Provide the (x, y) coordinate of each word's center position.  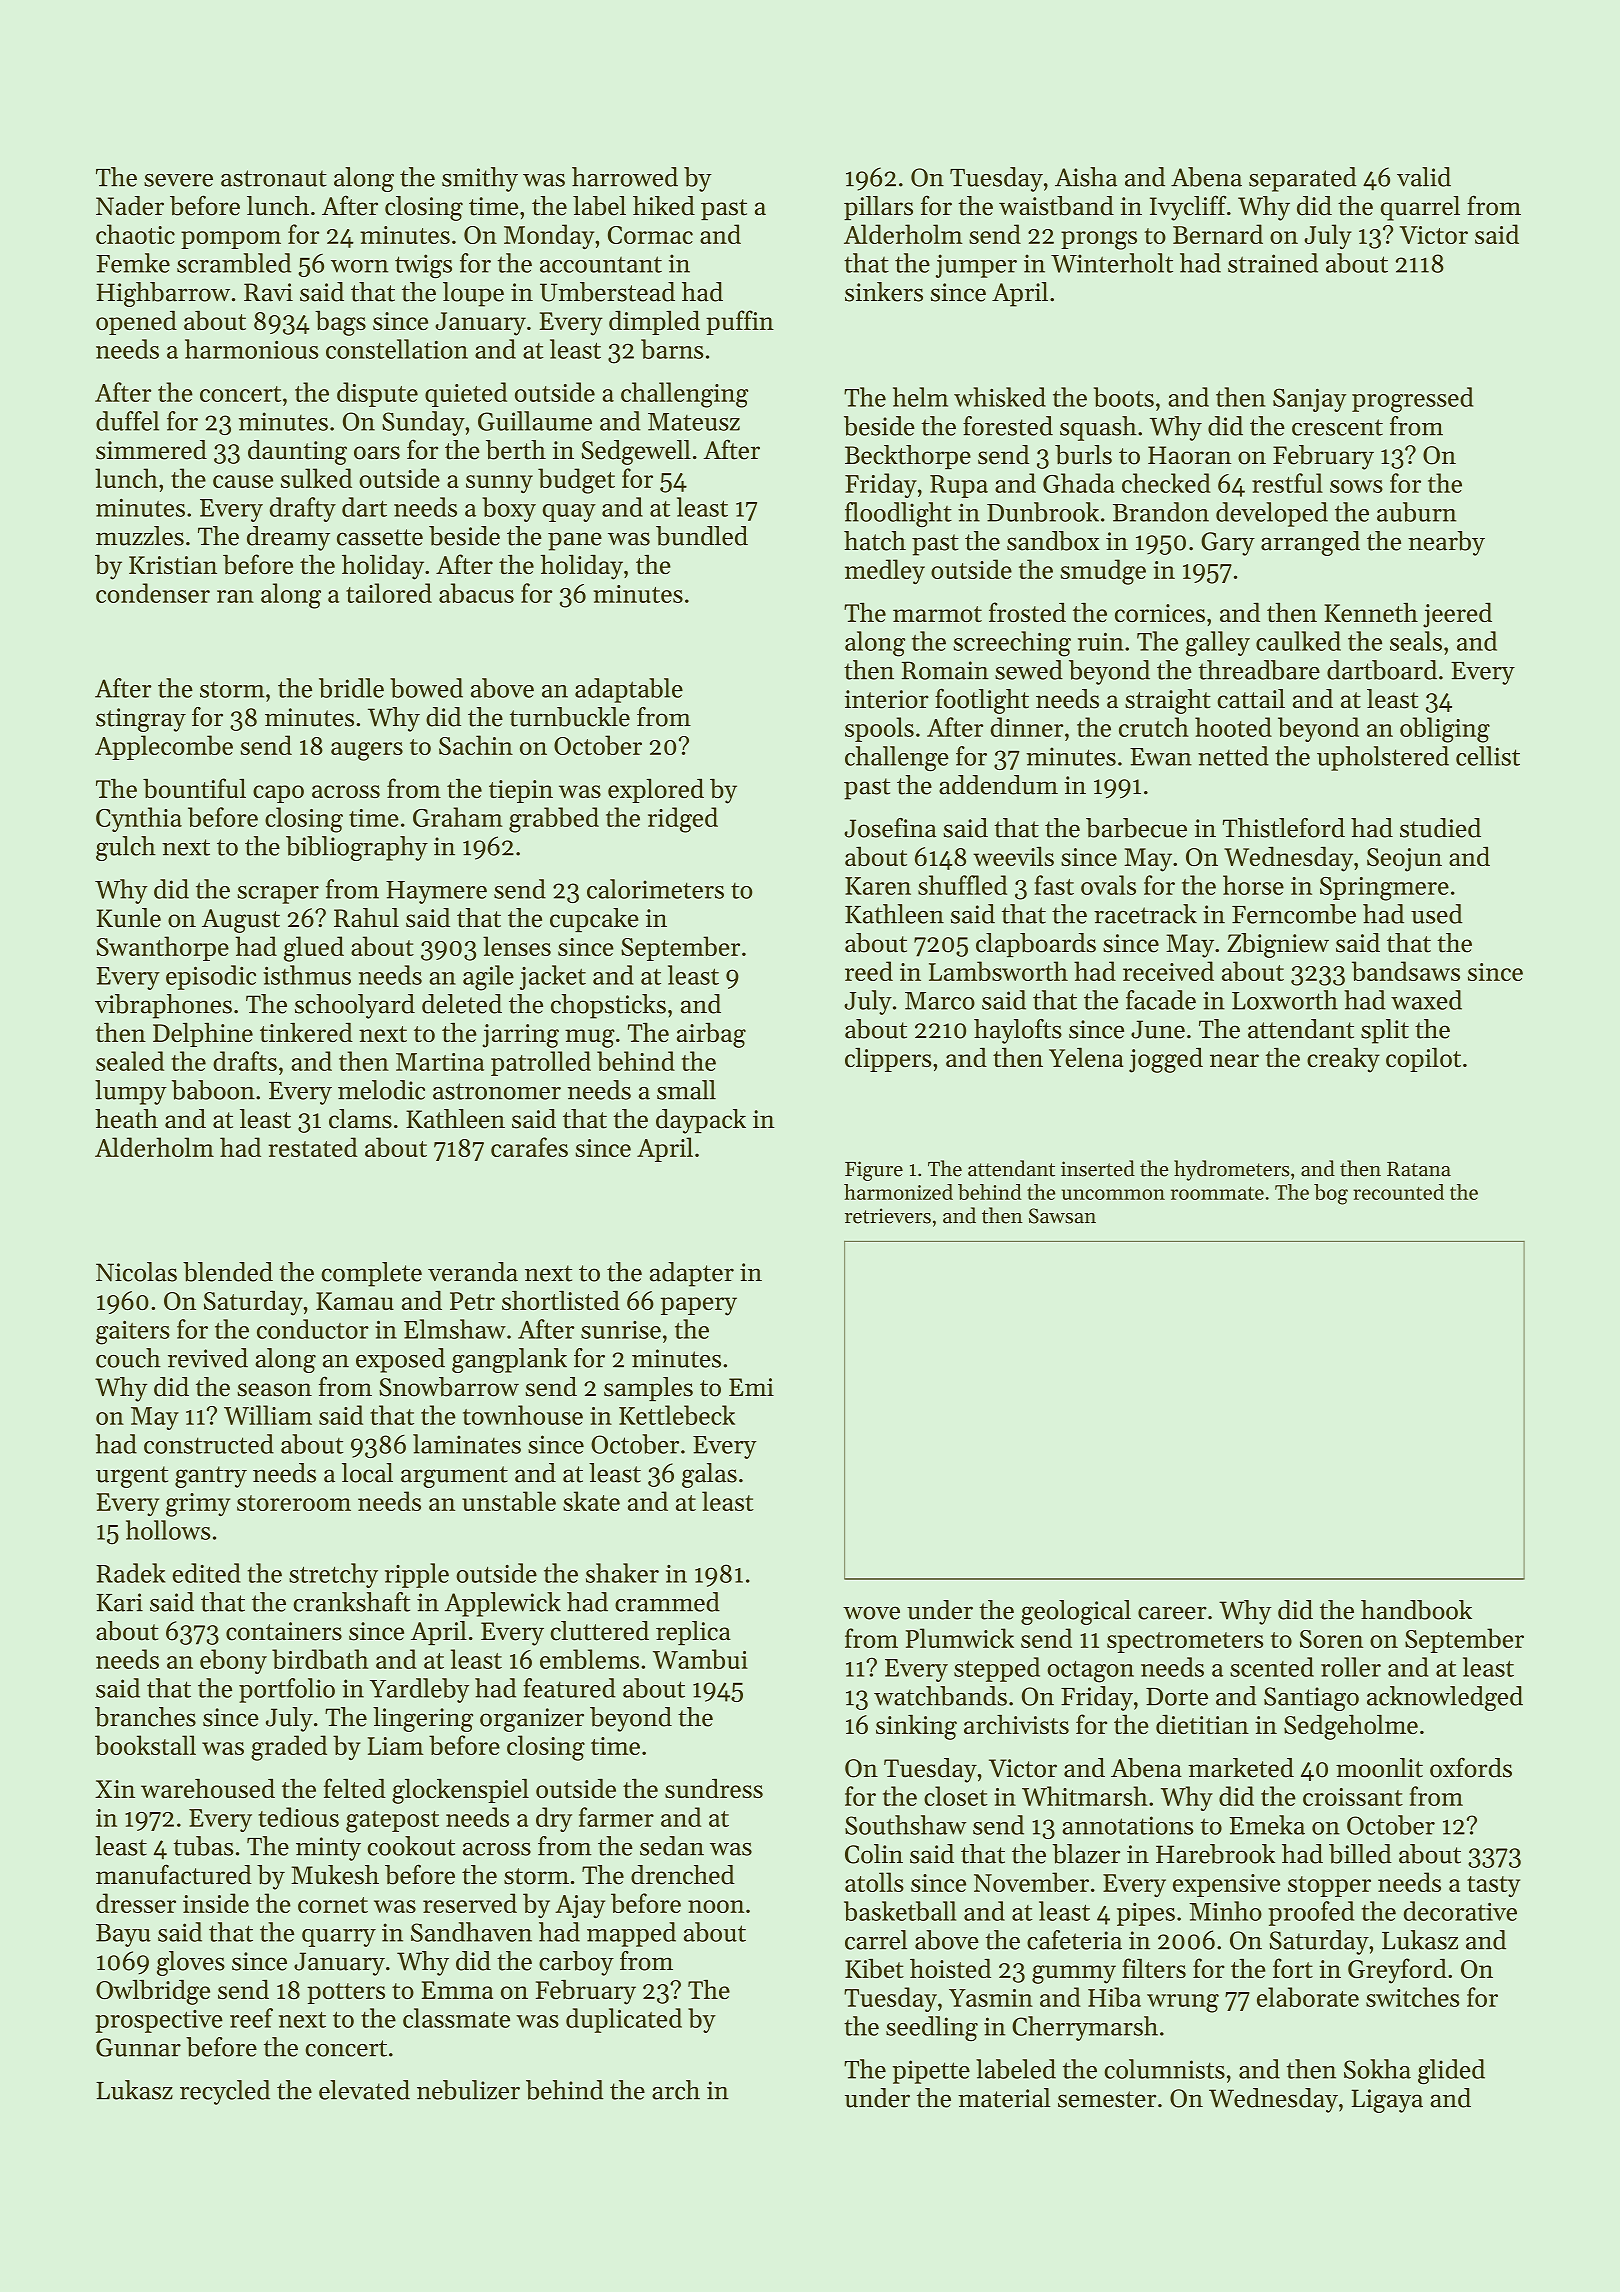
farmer (616, 1817)
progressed (1412, 400)
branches (145, 1717)
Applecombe (164, 747)
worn (359, 266)
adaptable (629, 690)
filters (1154, 1968)
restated (313, 1147)
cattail (1251, 699)
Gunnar (138, 2047)
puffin (740, 322)
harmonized (898, 1192)
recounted (1398, 1192)
